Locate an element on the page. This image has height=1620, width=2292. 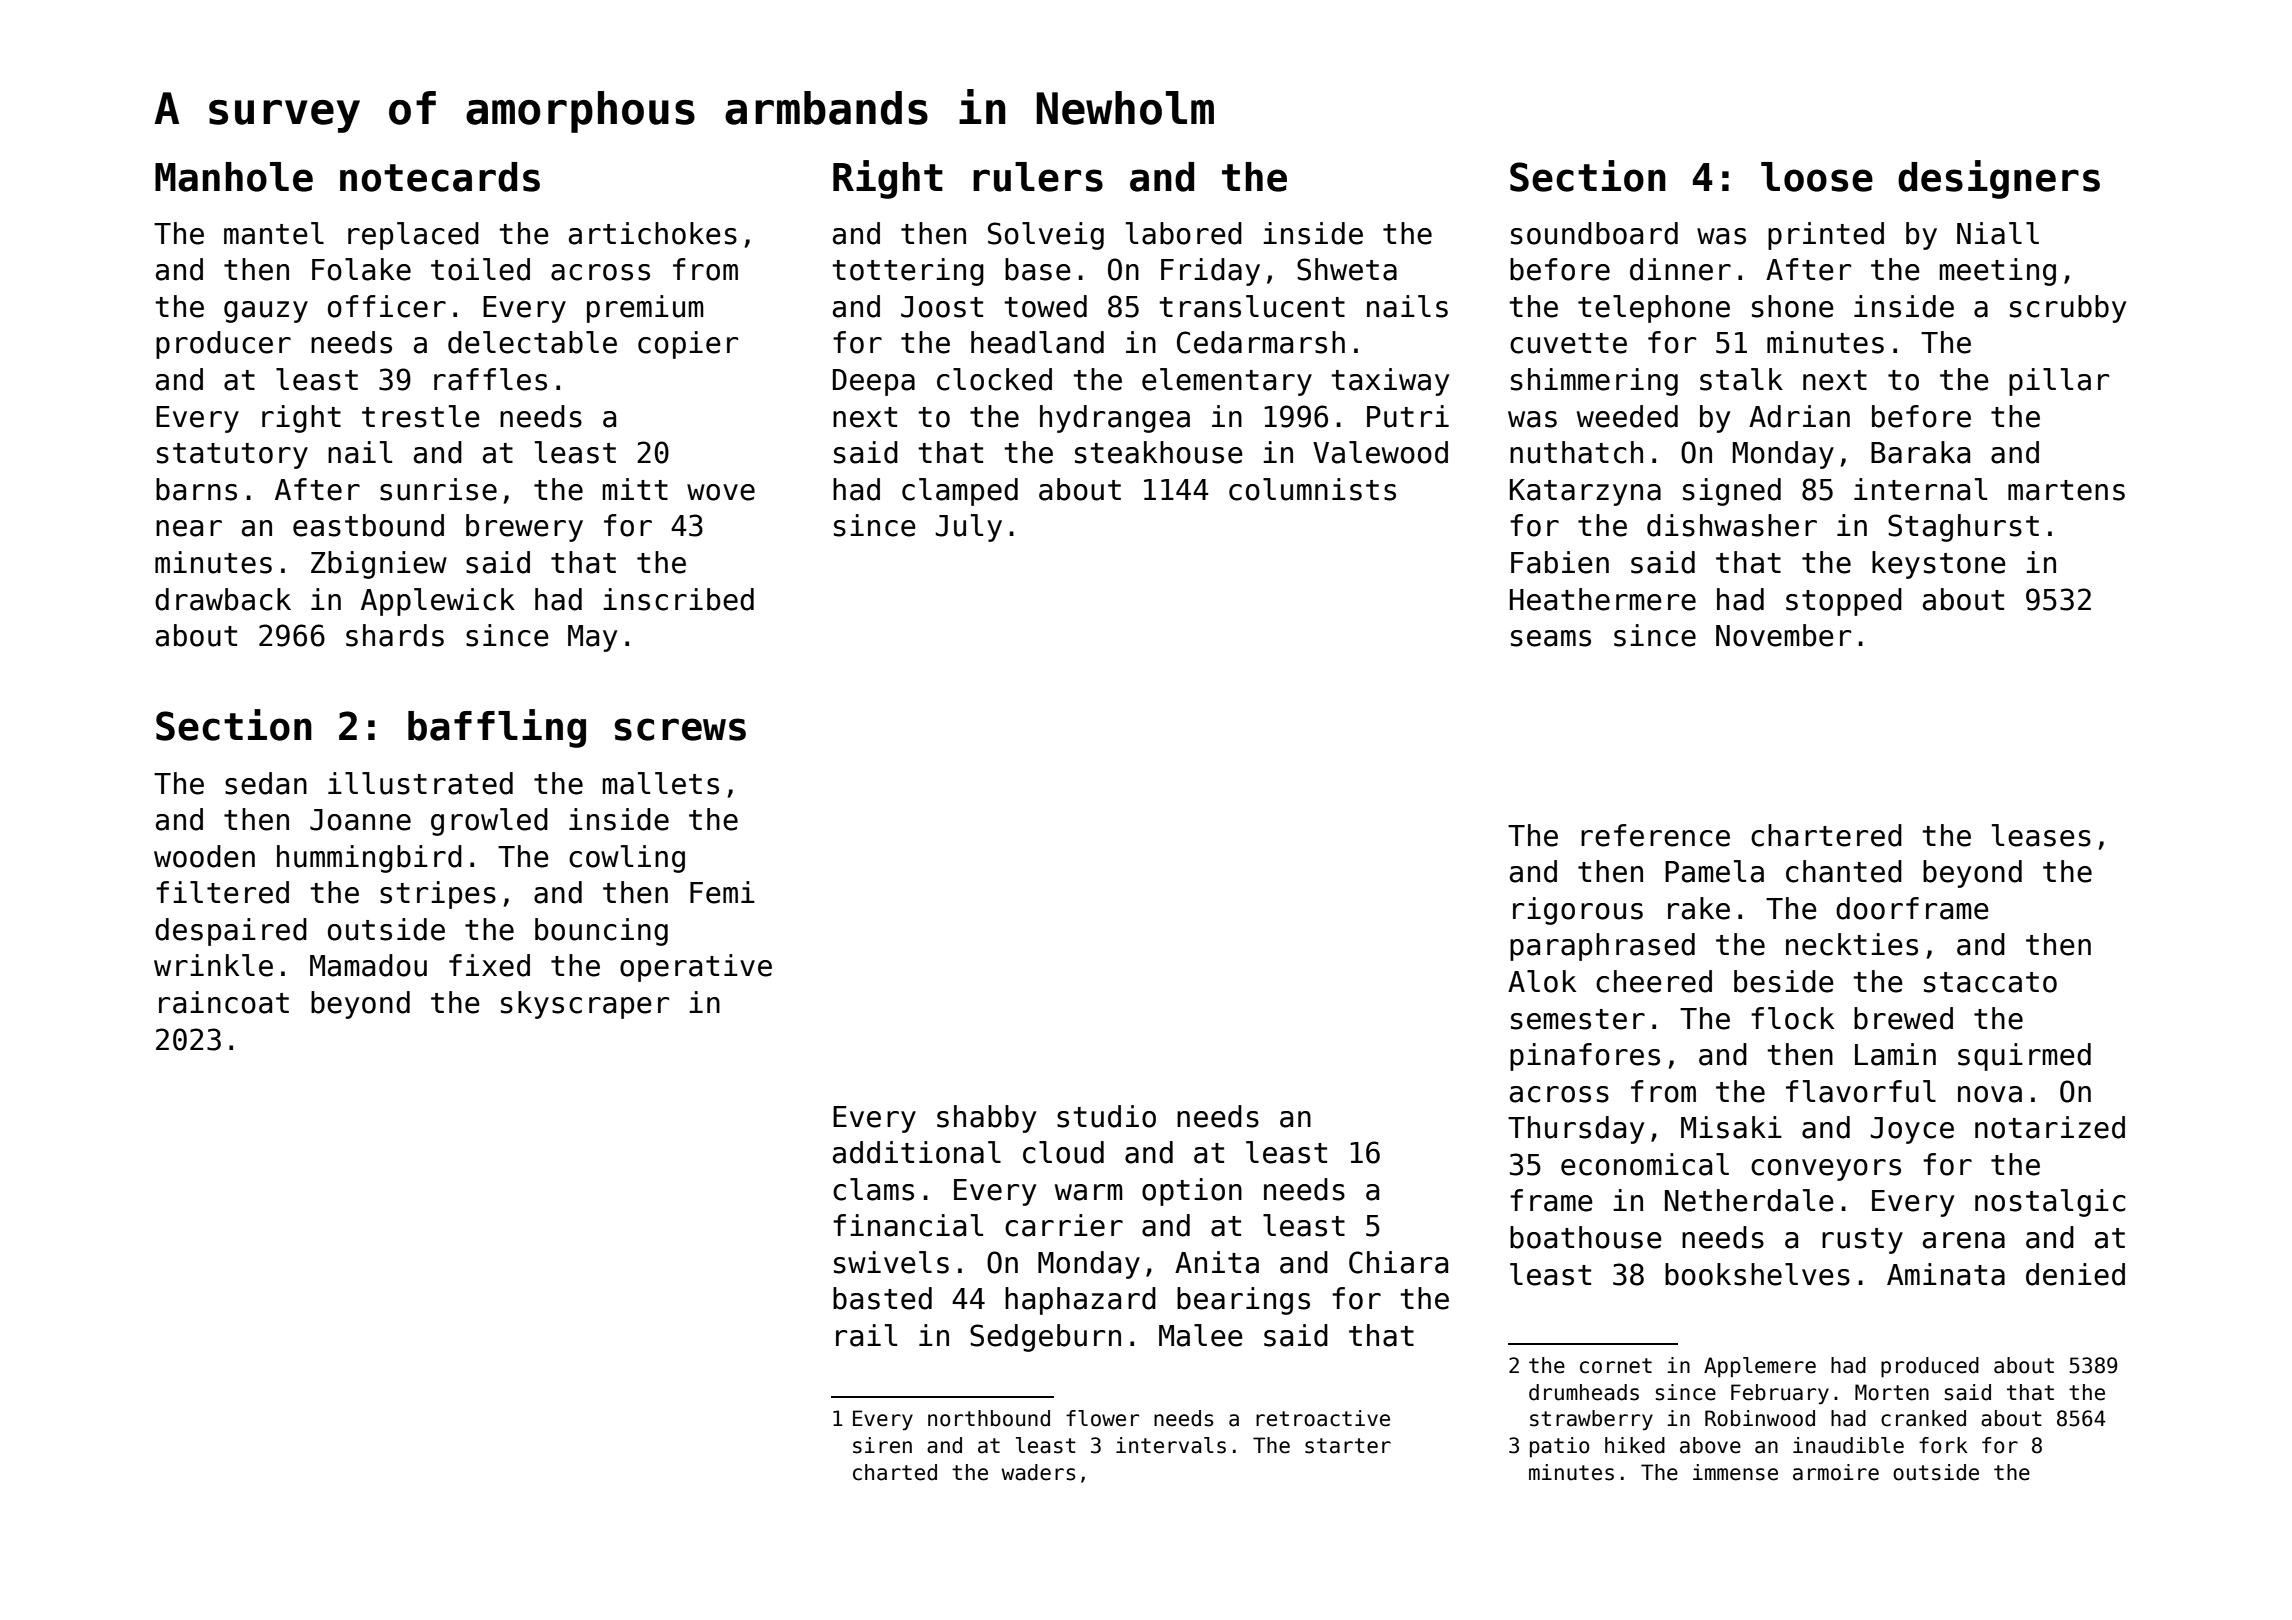
siren is located at coordinates (882, 1445).
